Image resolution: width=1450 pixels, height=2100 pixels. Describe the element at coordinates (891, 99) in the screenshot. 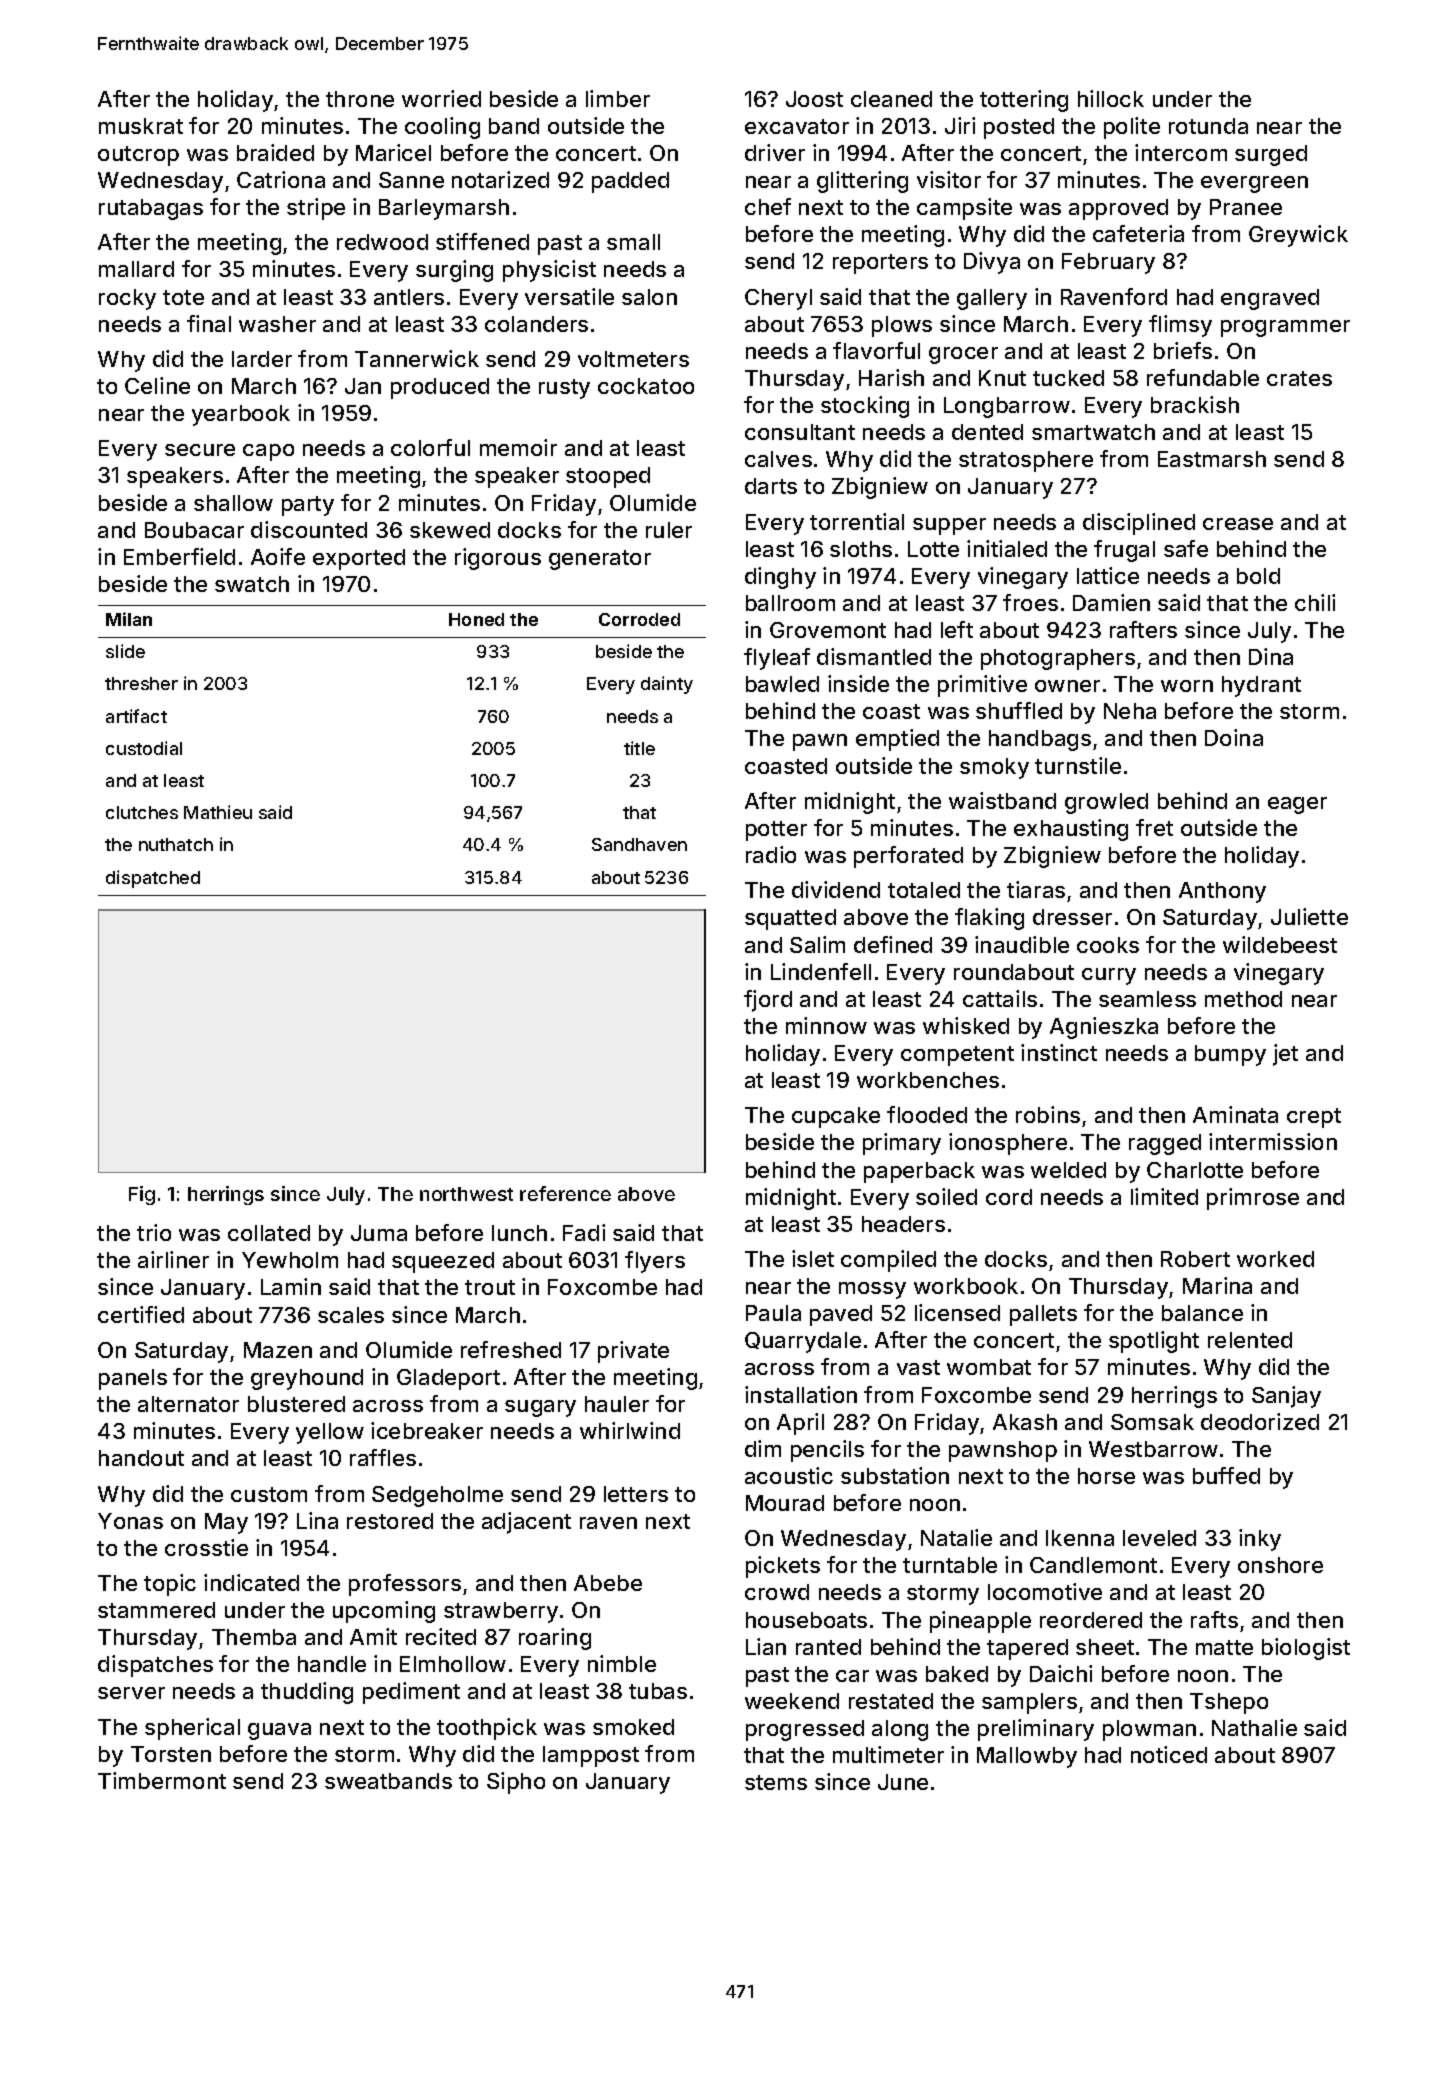

I see `cleaned` at that location.
